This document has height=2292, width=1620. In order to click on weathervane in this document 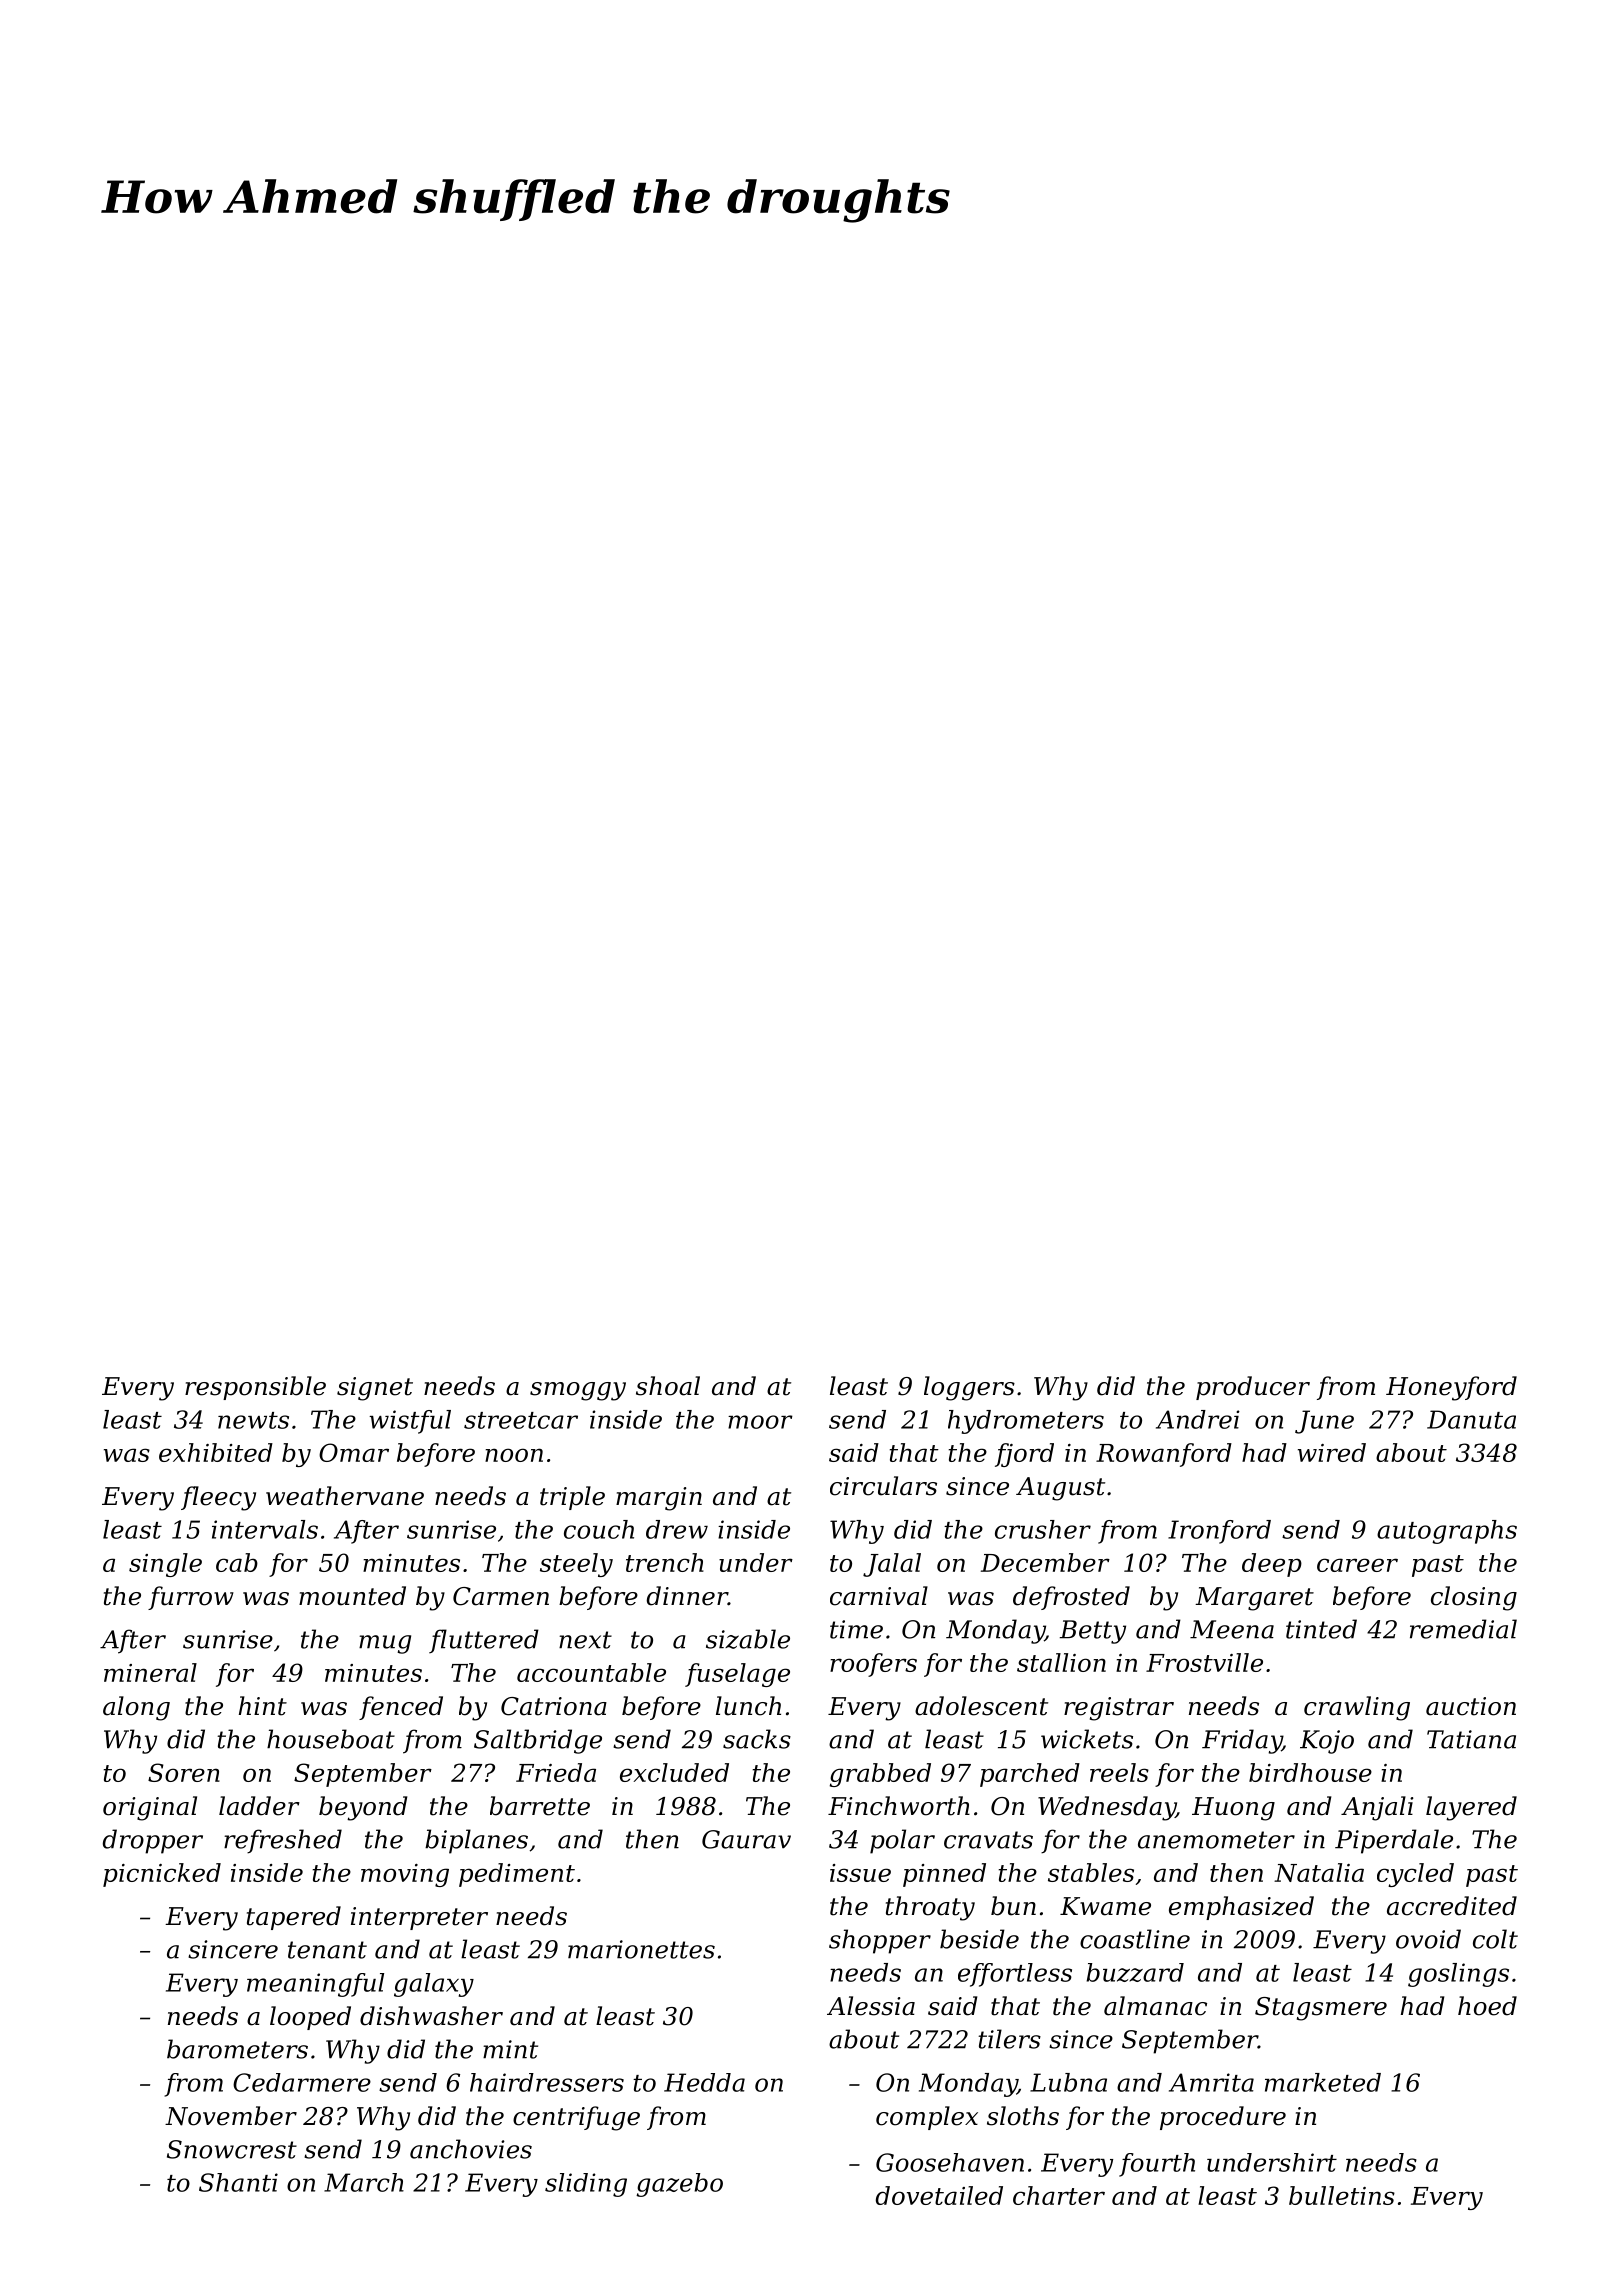, I will do `click(345, 1496)`.
